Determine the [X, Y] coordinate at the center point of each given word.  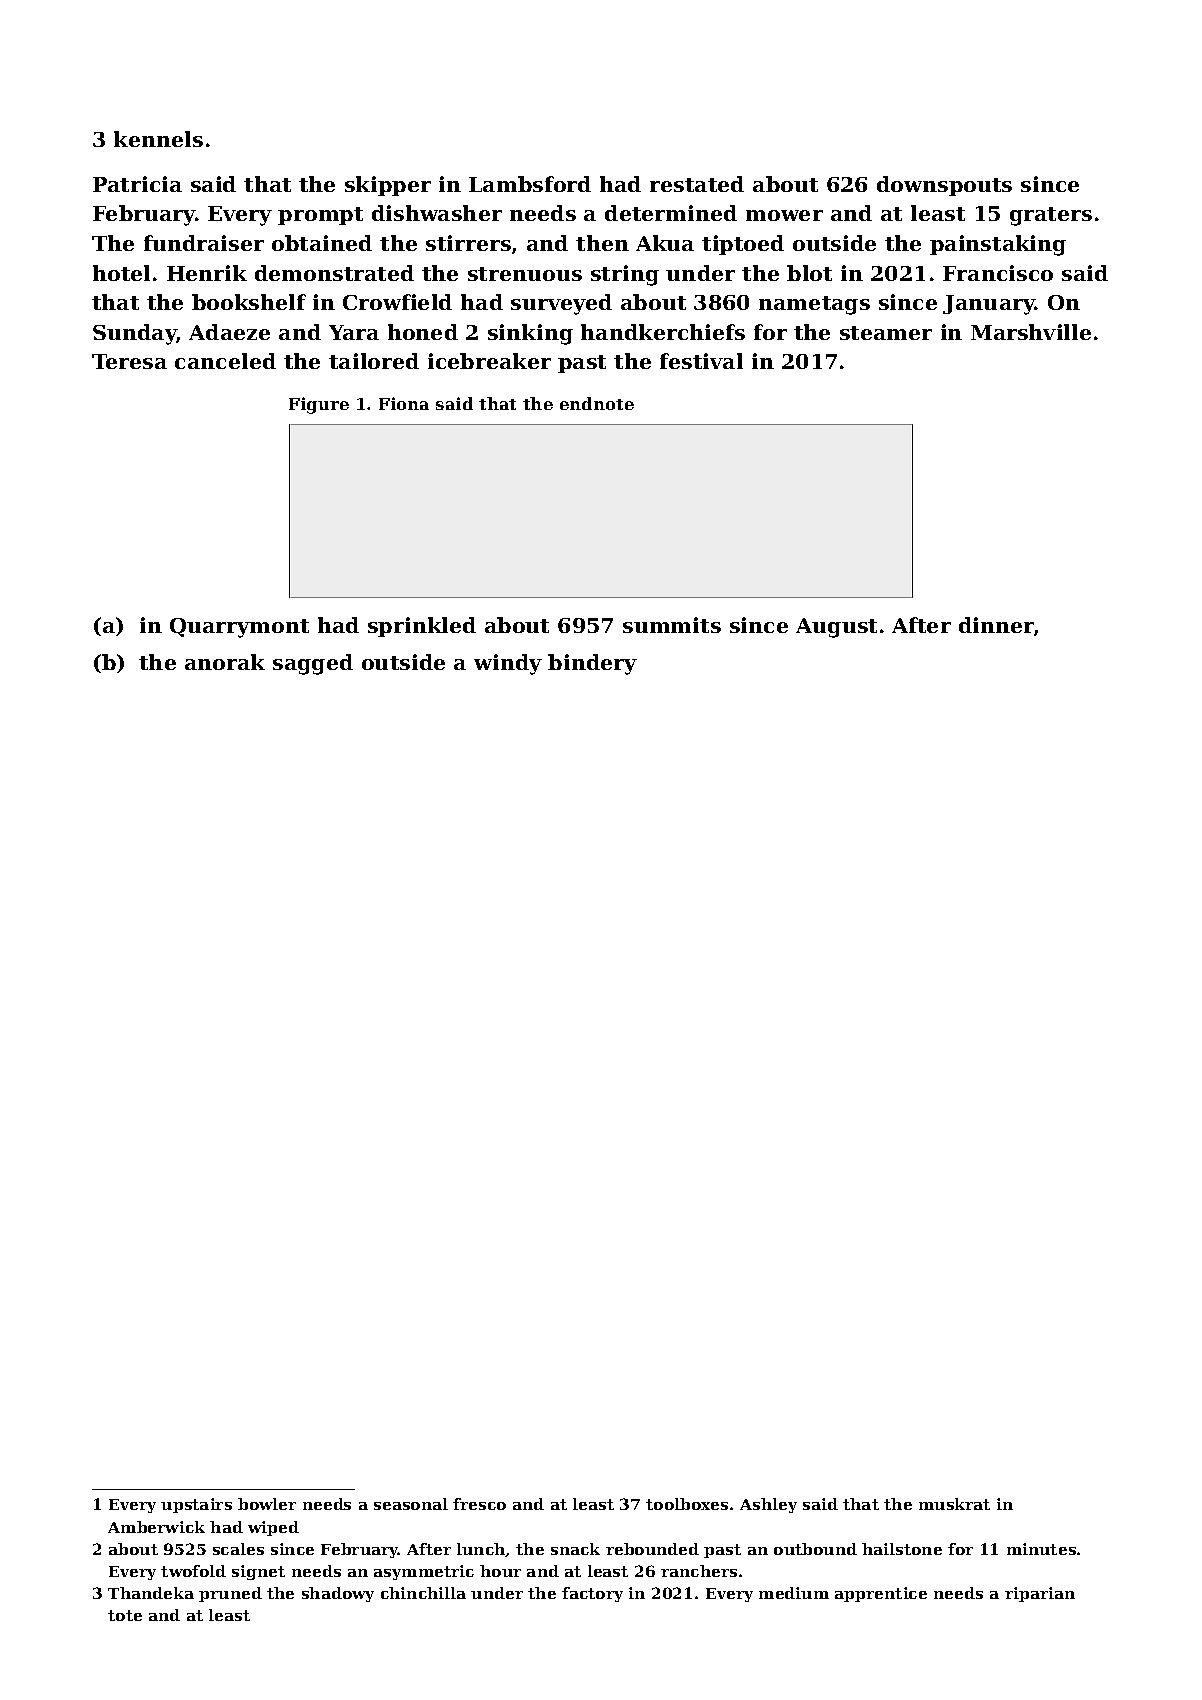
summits [672, 625]
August [836, 628]
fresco [479, 1504]
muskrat [954, 1504]
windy [508, 664]
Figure [319, 405]
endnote [597, 403]
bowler [267, 1504]
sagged [313, 664]
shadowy [338, 1594]
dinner [996, 625]
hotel [121, 273]
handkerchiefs [663, 332]
